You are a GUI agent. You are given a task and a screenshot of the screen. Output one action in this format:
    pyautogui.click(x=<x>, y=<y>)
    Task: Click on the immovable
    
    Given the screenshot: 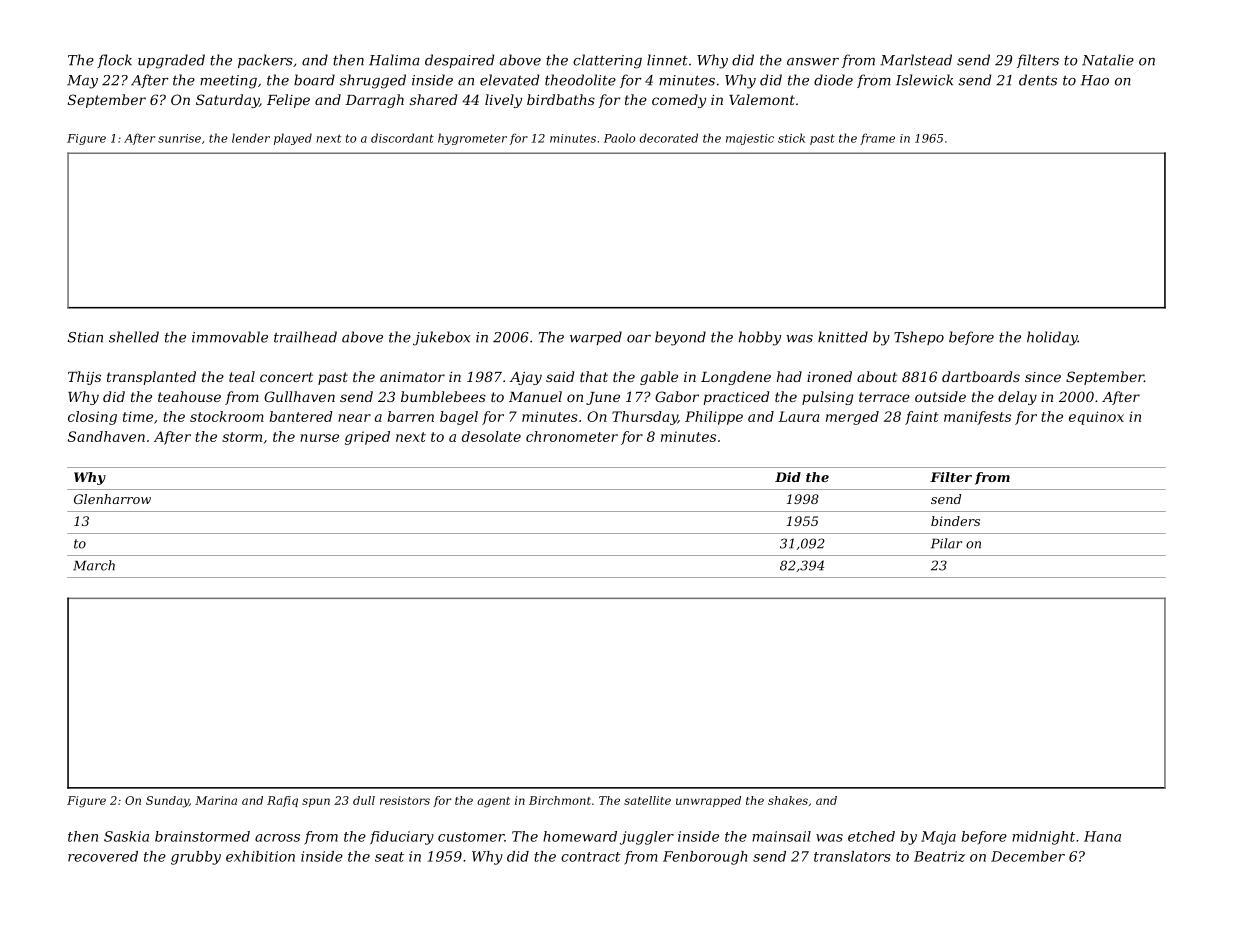 What is the action you would take?
    pyautogui.click(x=230, y=337)
